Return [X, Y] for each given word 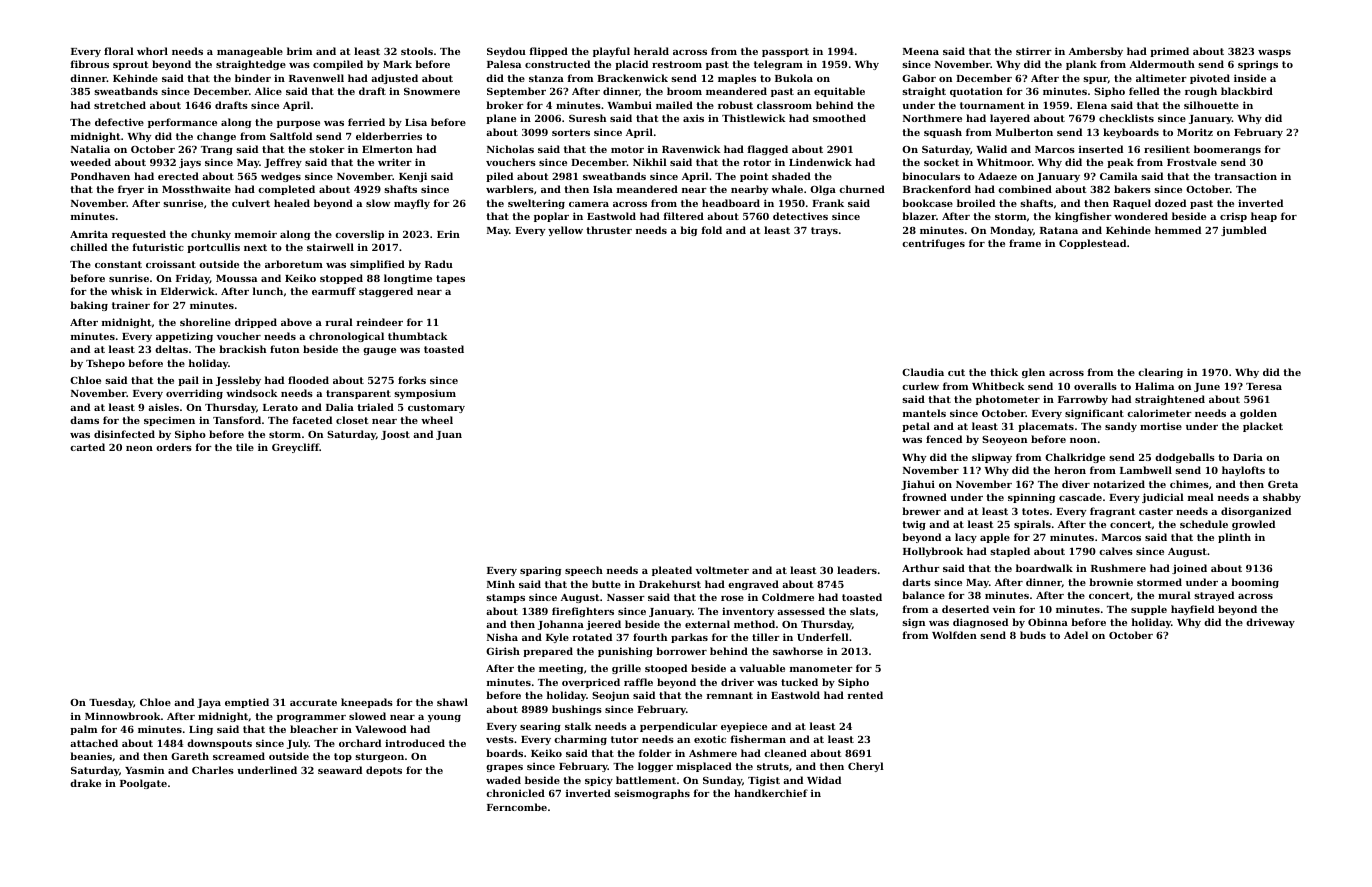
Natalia [90, 149]
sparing [540, 571]
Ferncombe [517, 807]
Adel [1076, 635]
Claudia [923, 372]
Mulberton [1024, 132]
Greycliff [296, 448]
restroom [677, 64]
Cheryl [866, 767]
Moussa [236, 278]
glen [1033, 373]
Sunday [722, 781]
